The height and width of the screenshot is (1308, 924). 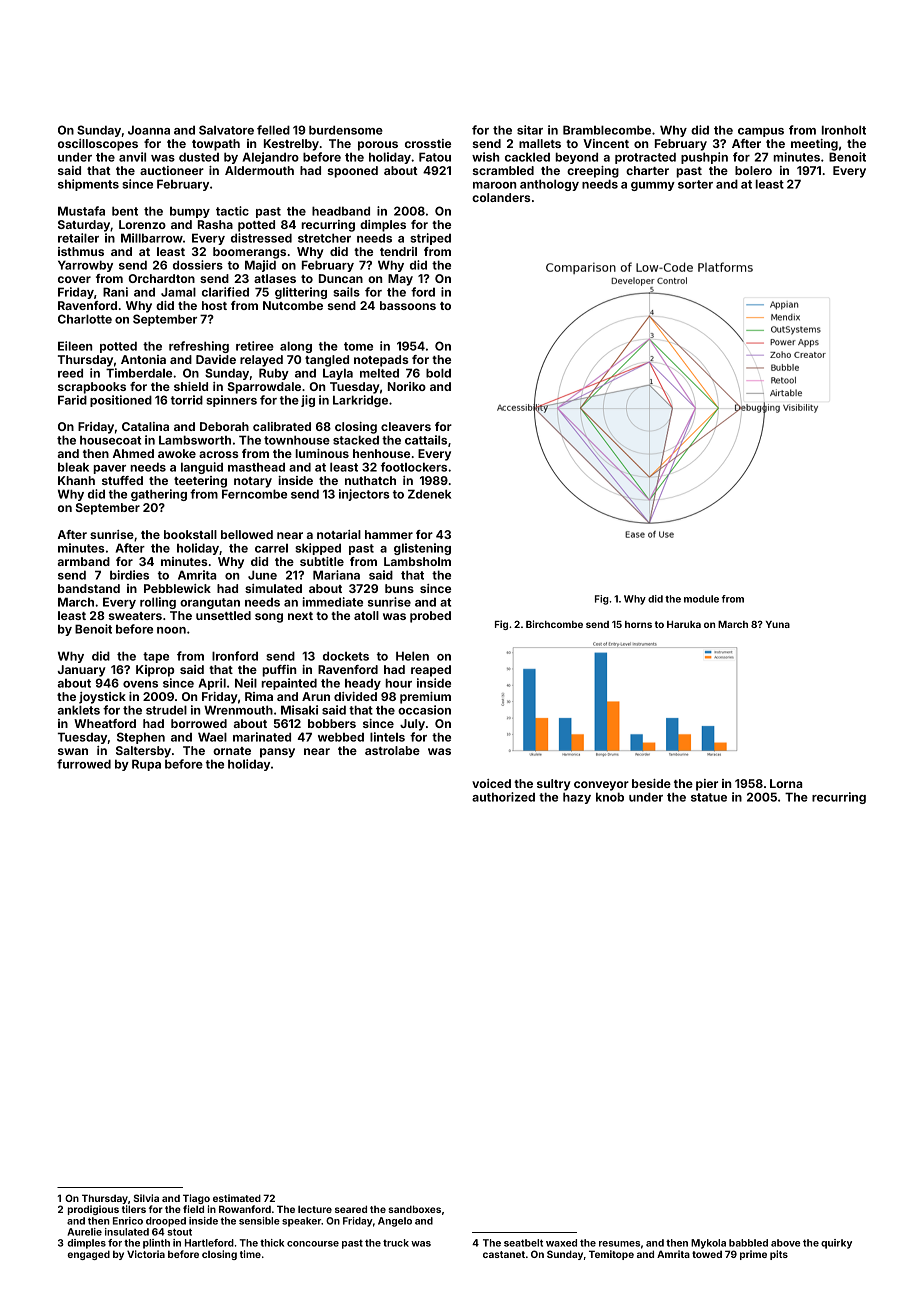 I want to click on Silvia, so click(x=146, y=1198).
